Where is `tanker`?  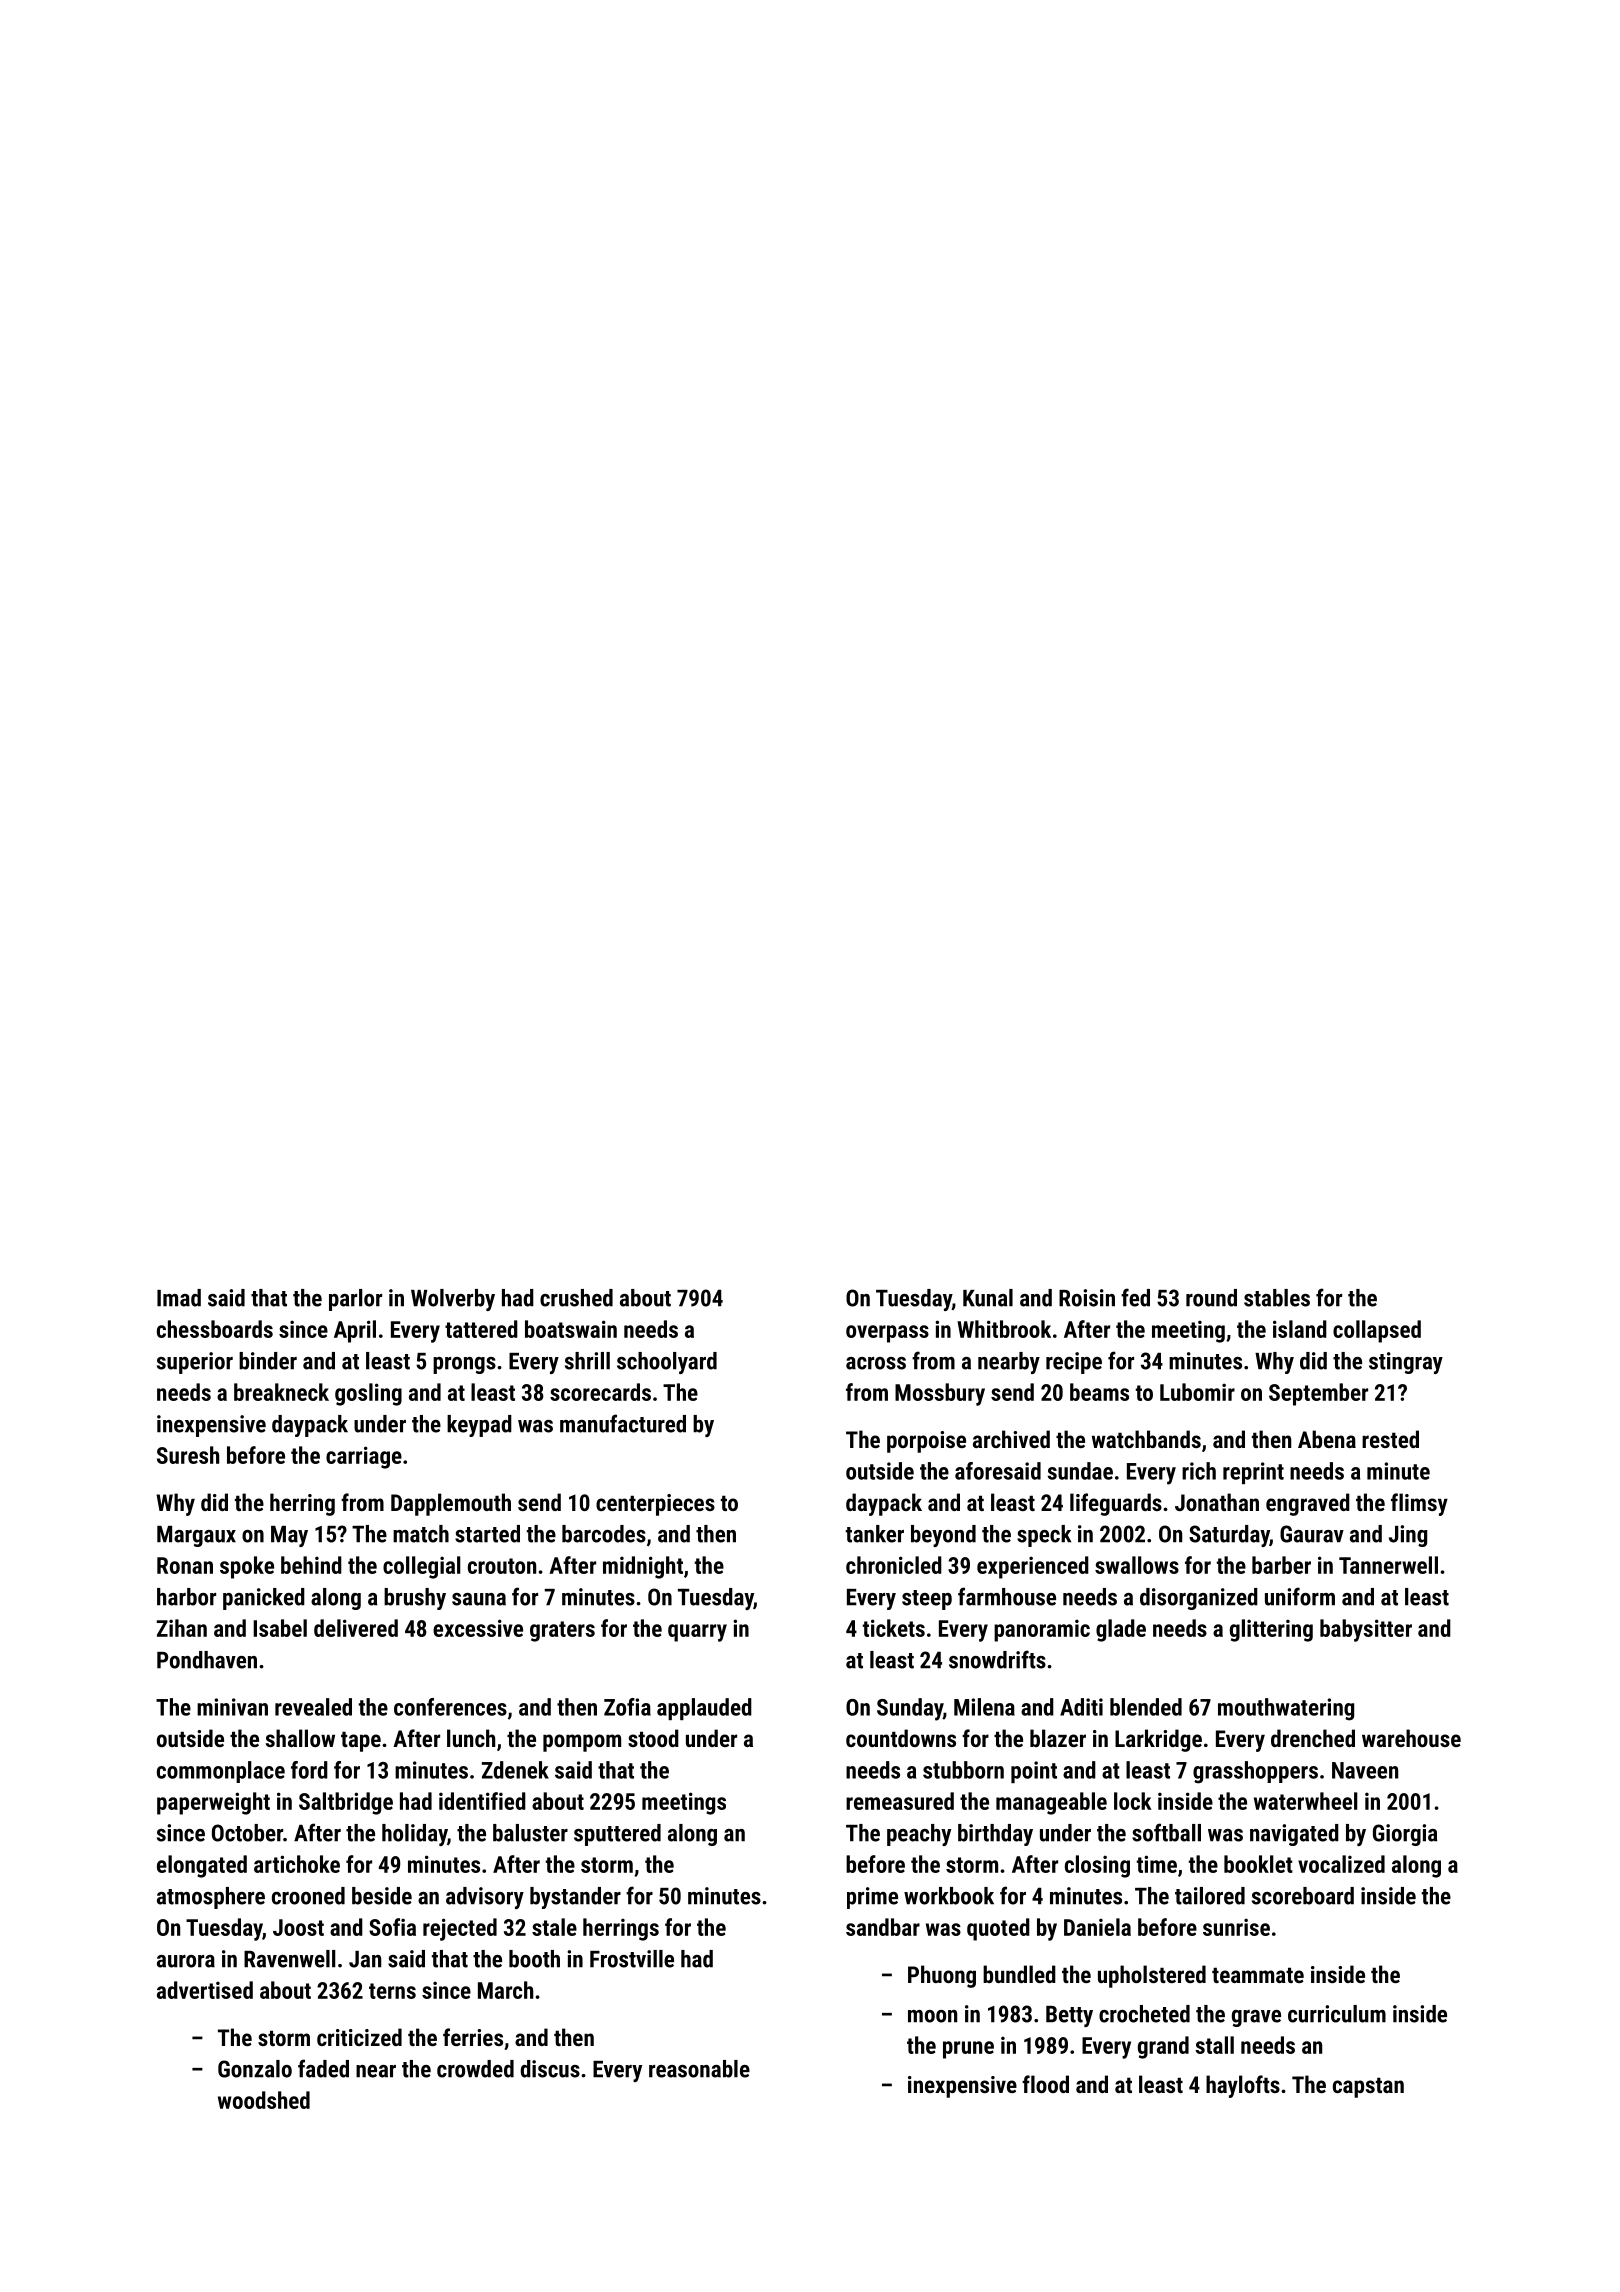
tanker is located at coordinates (875, 1534).
